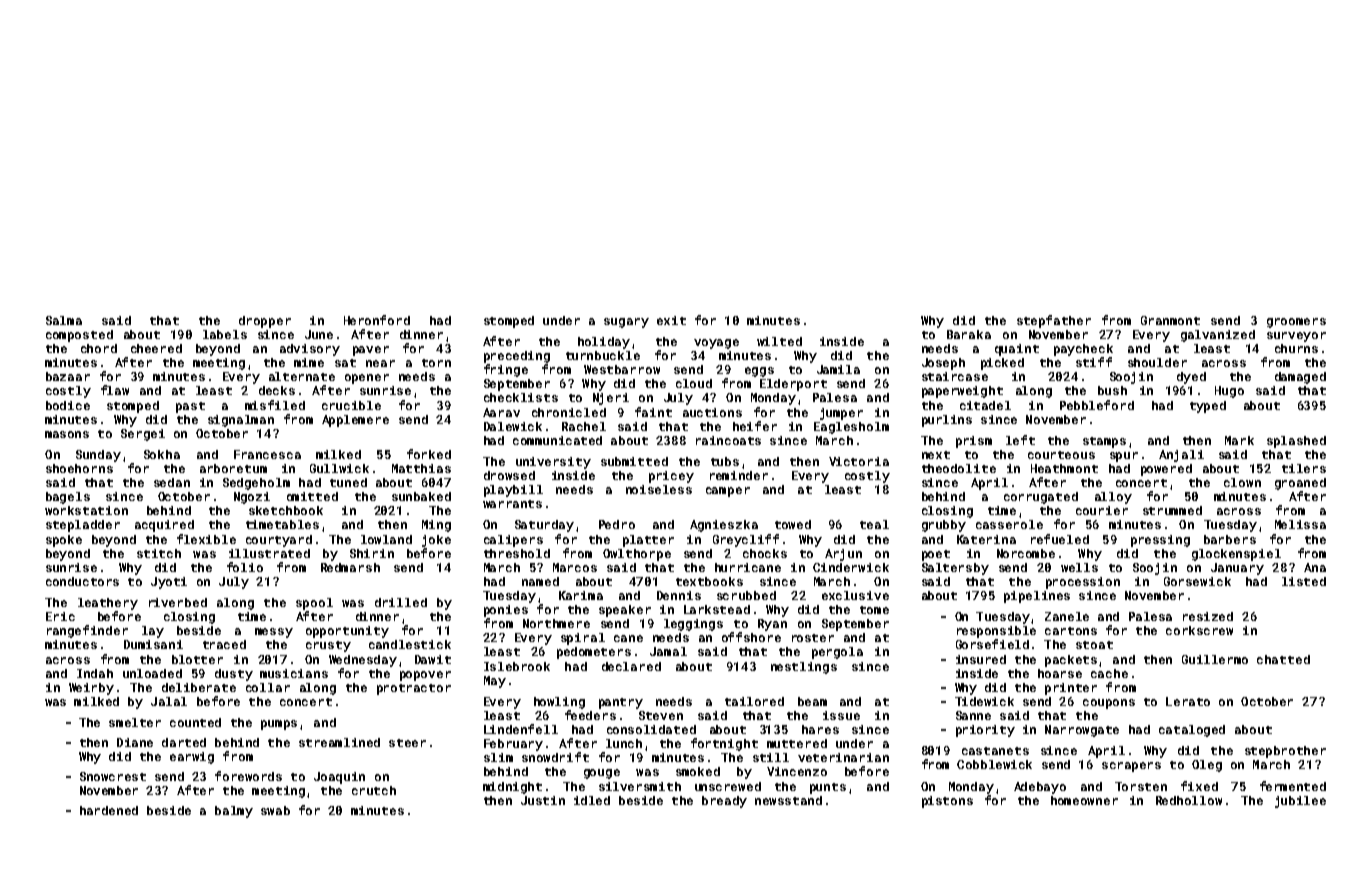  What do you see at coordinates (1189, 800) in the image?
I see `Redhollow` at bounding box center [1189, 800].
